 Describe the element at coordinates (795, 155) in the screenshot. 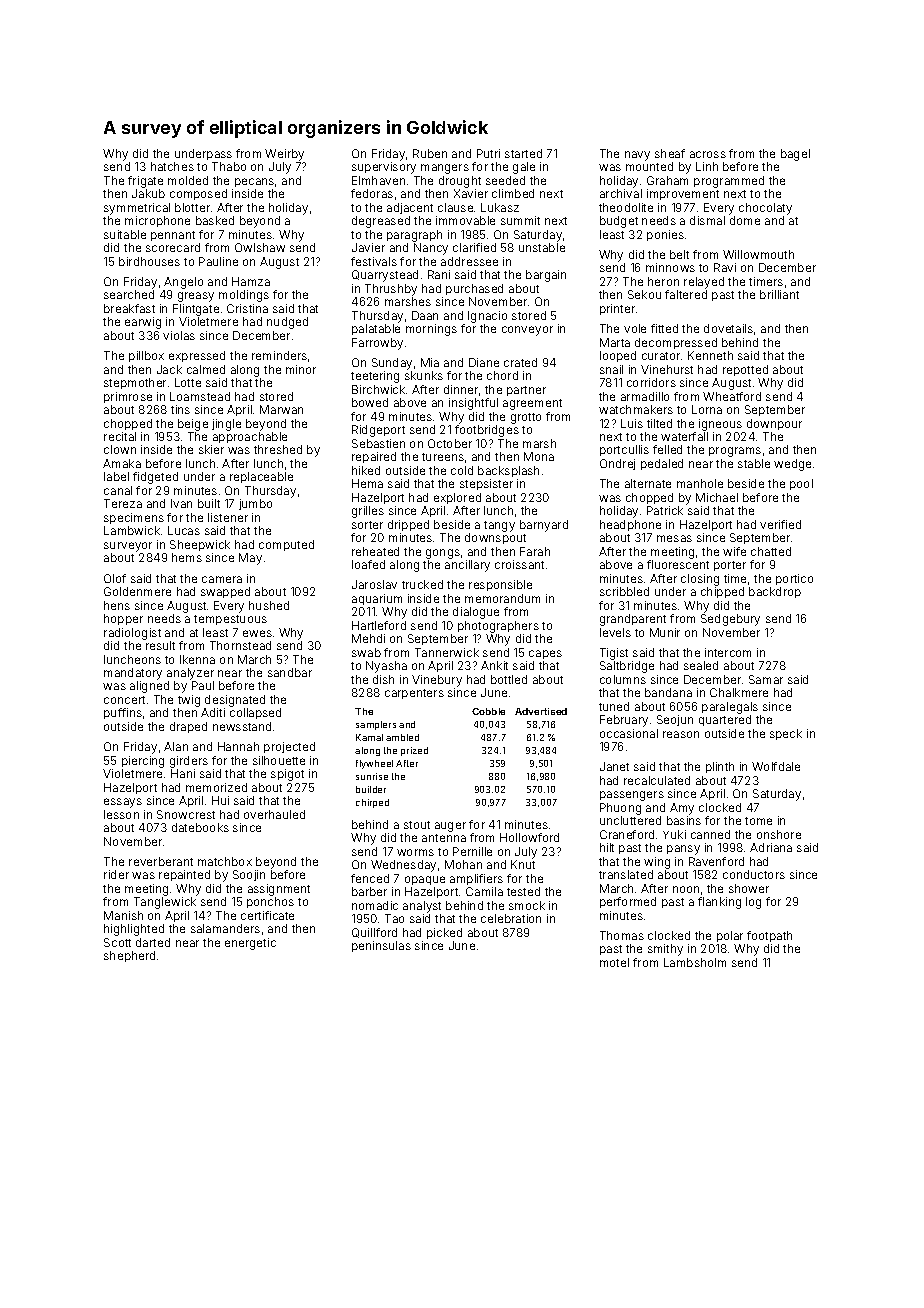

I see `bagel` at that location.
